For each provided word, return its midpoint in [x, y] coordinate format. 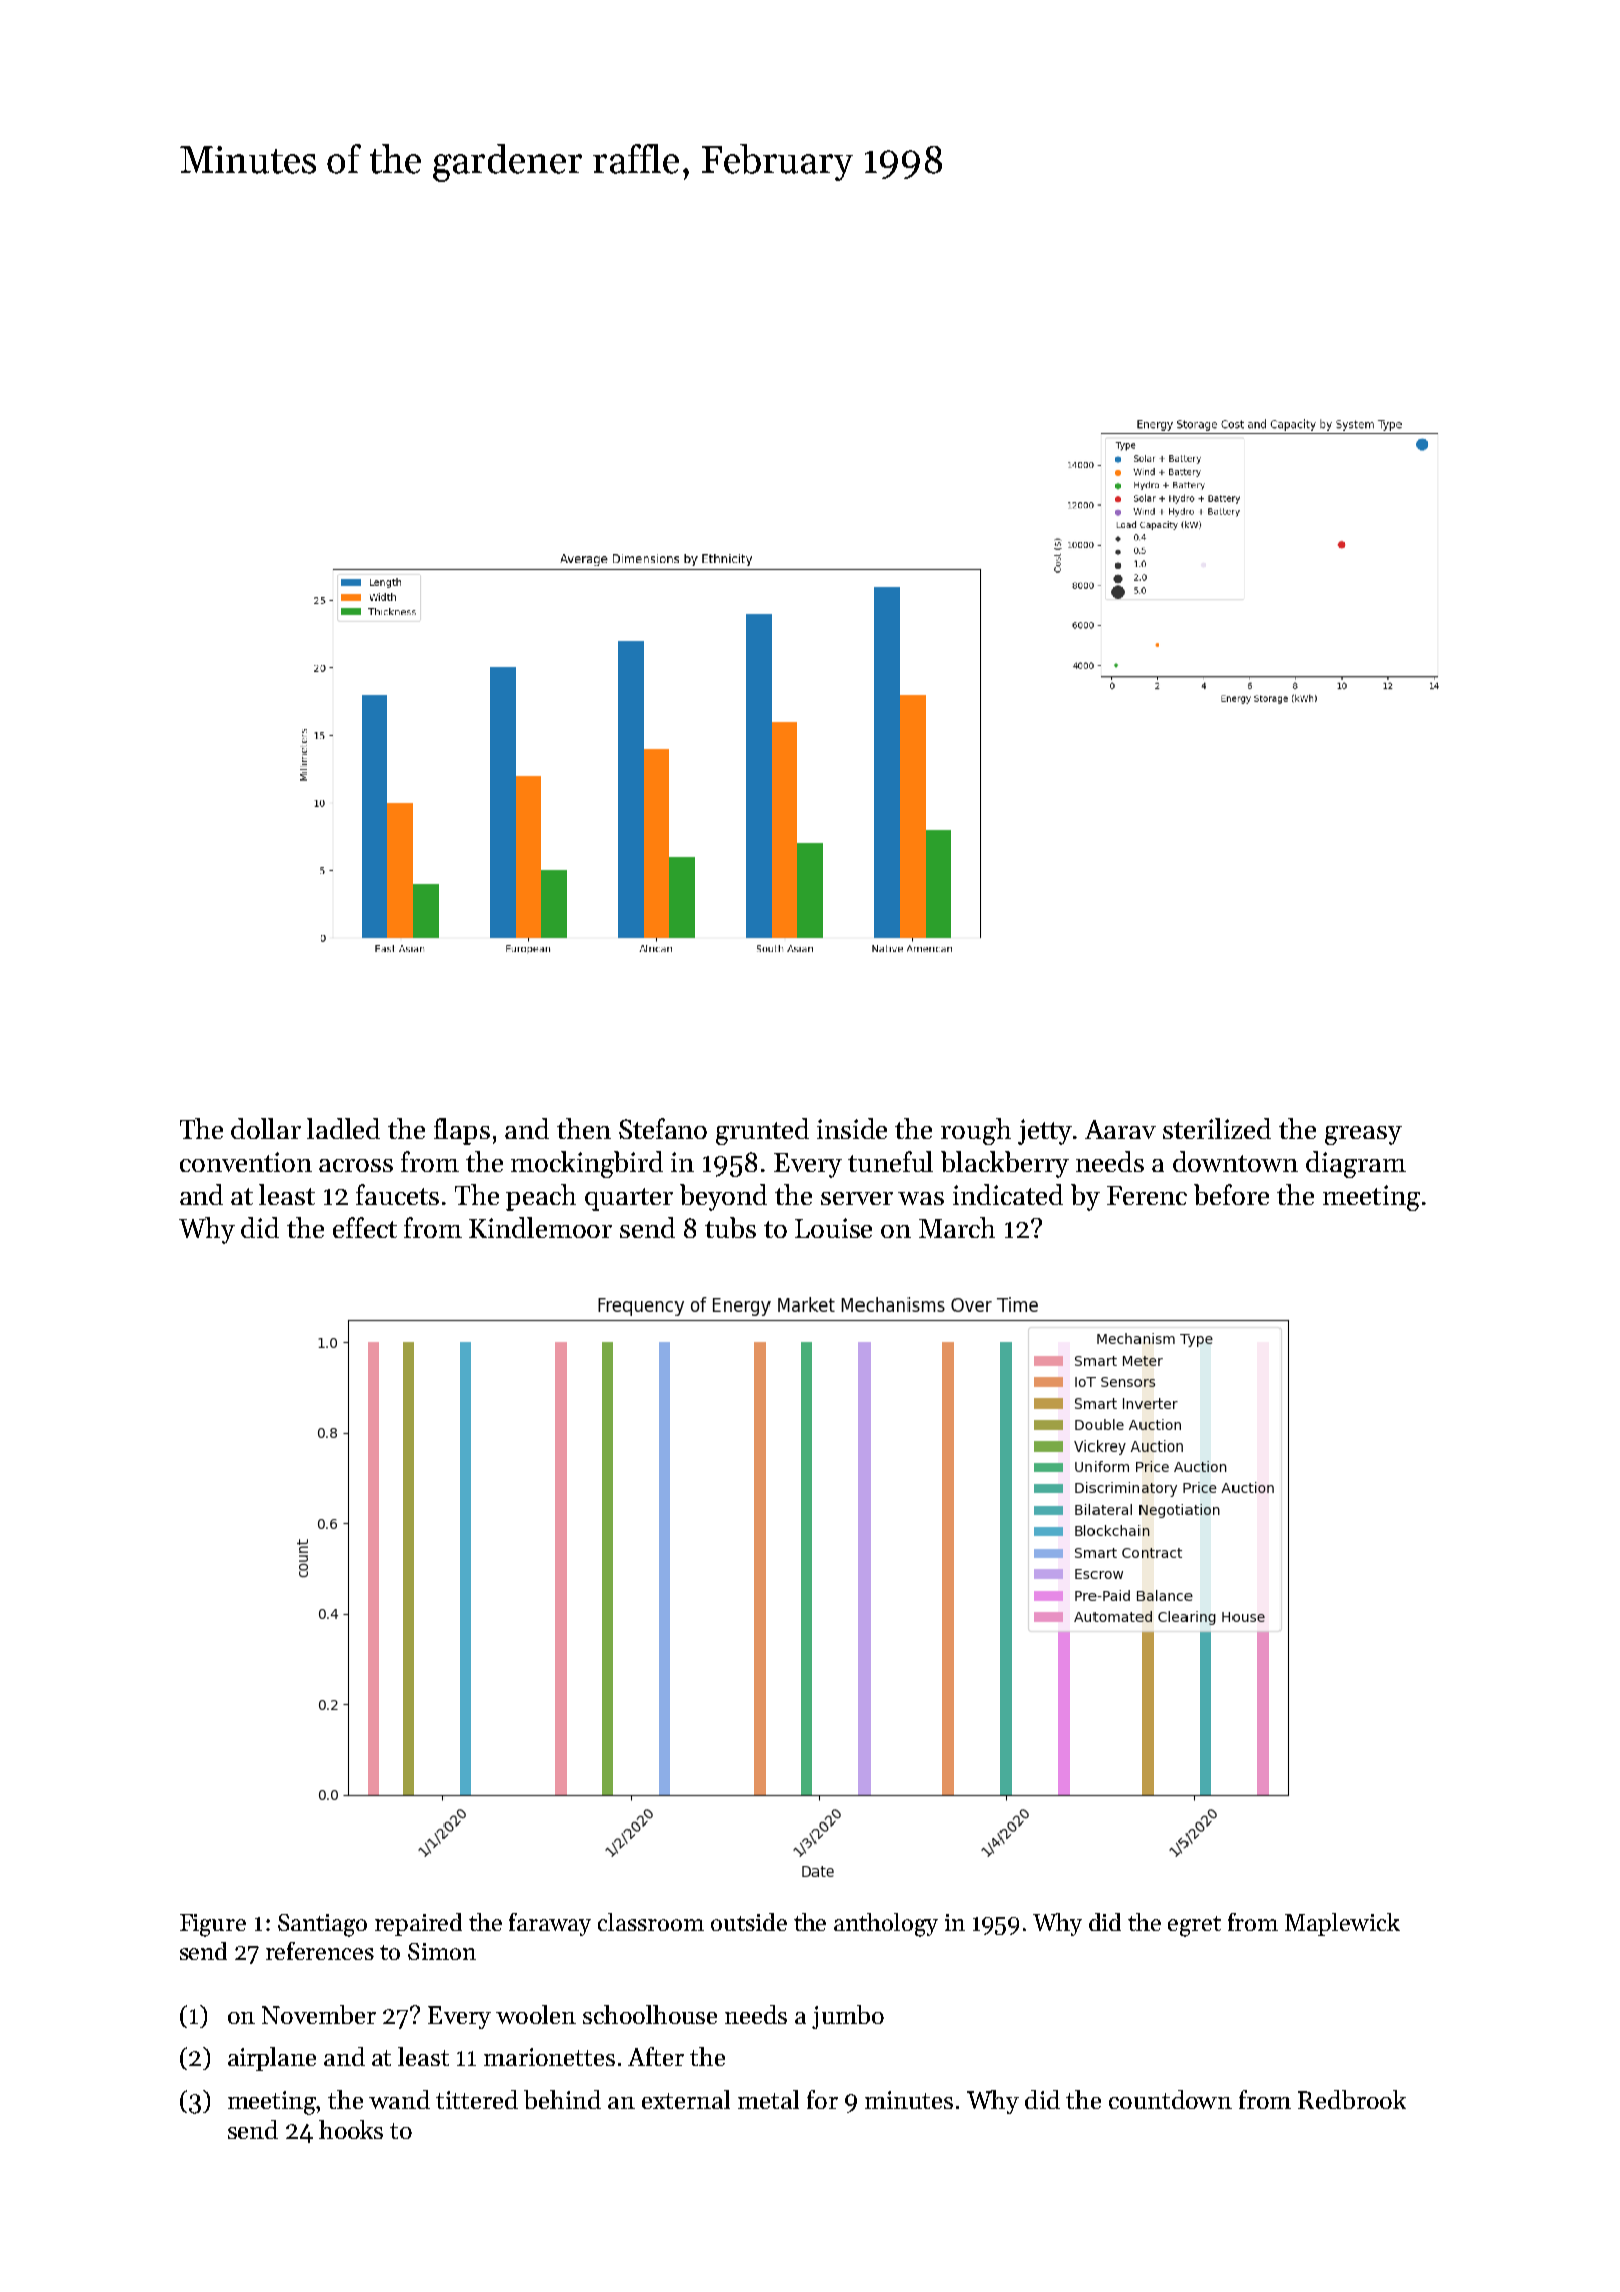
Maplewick [1342, 1924]
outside [749, 1922]
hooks [351, 2129]
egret [1194, 1926]
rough [976, 1131]
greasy [1363, 1135]
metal [768, 2099]
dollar [266, 1128]
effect [365, 1227]
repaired [418, 1924]
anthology [886, 1925]
